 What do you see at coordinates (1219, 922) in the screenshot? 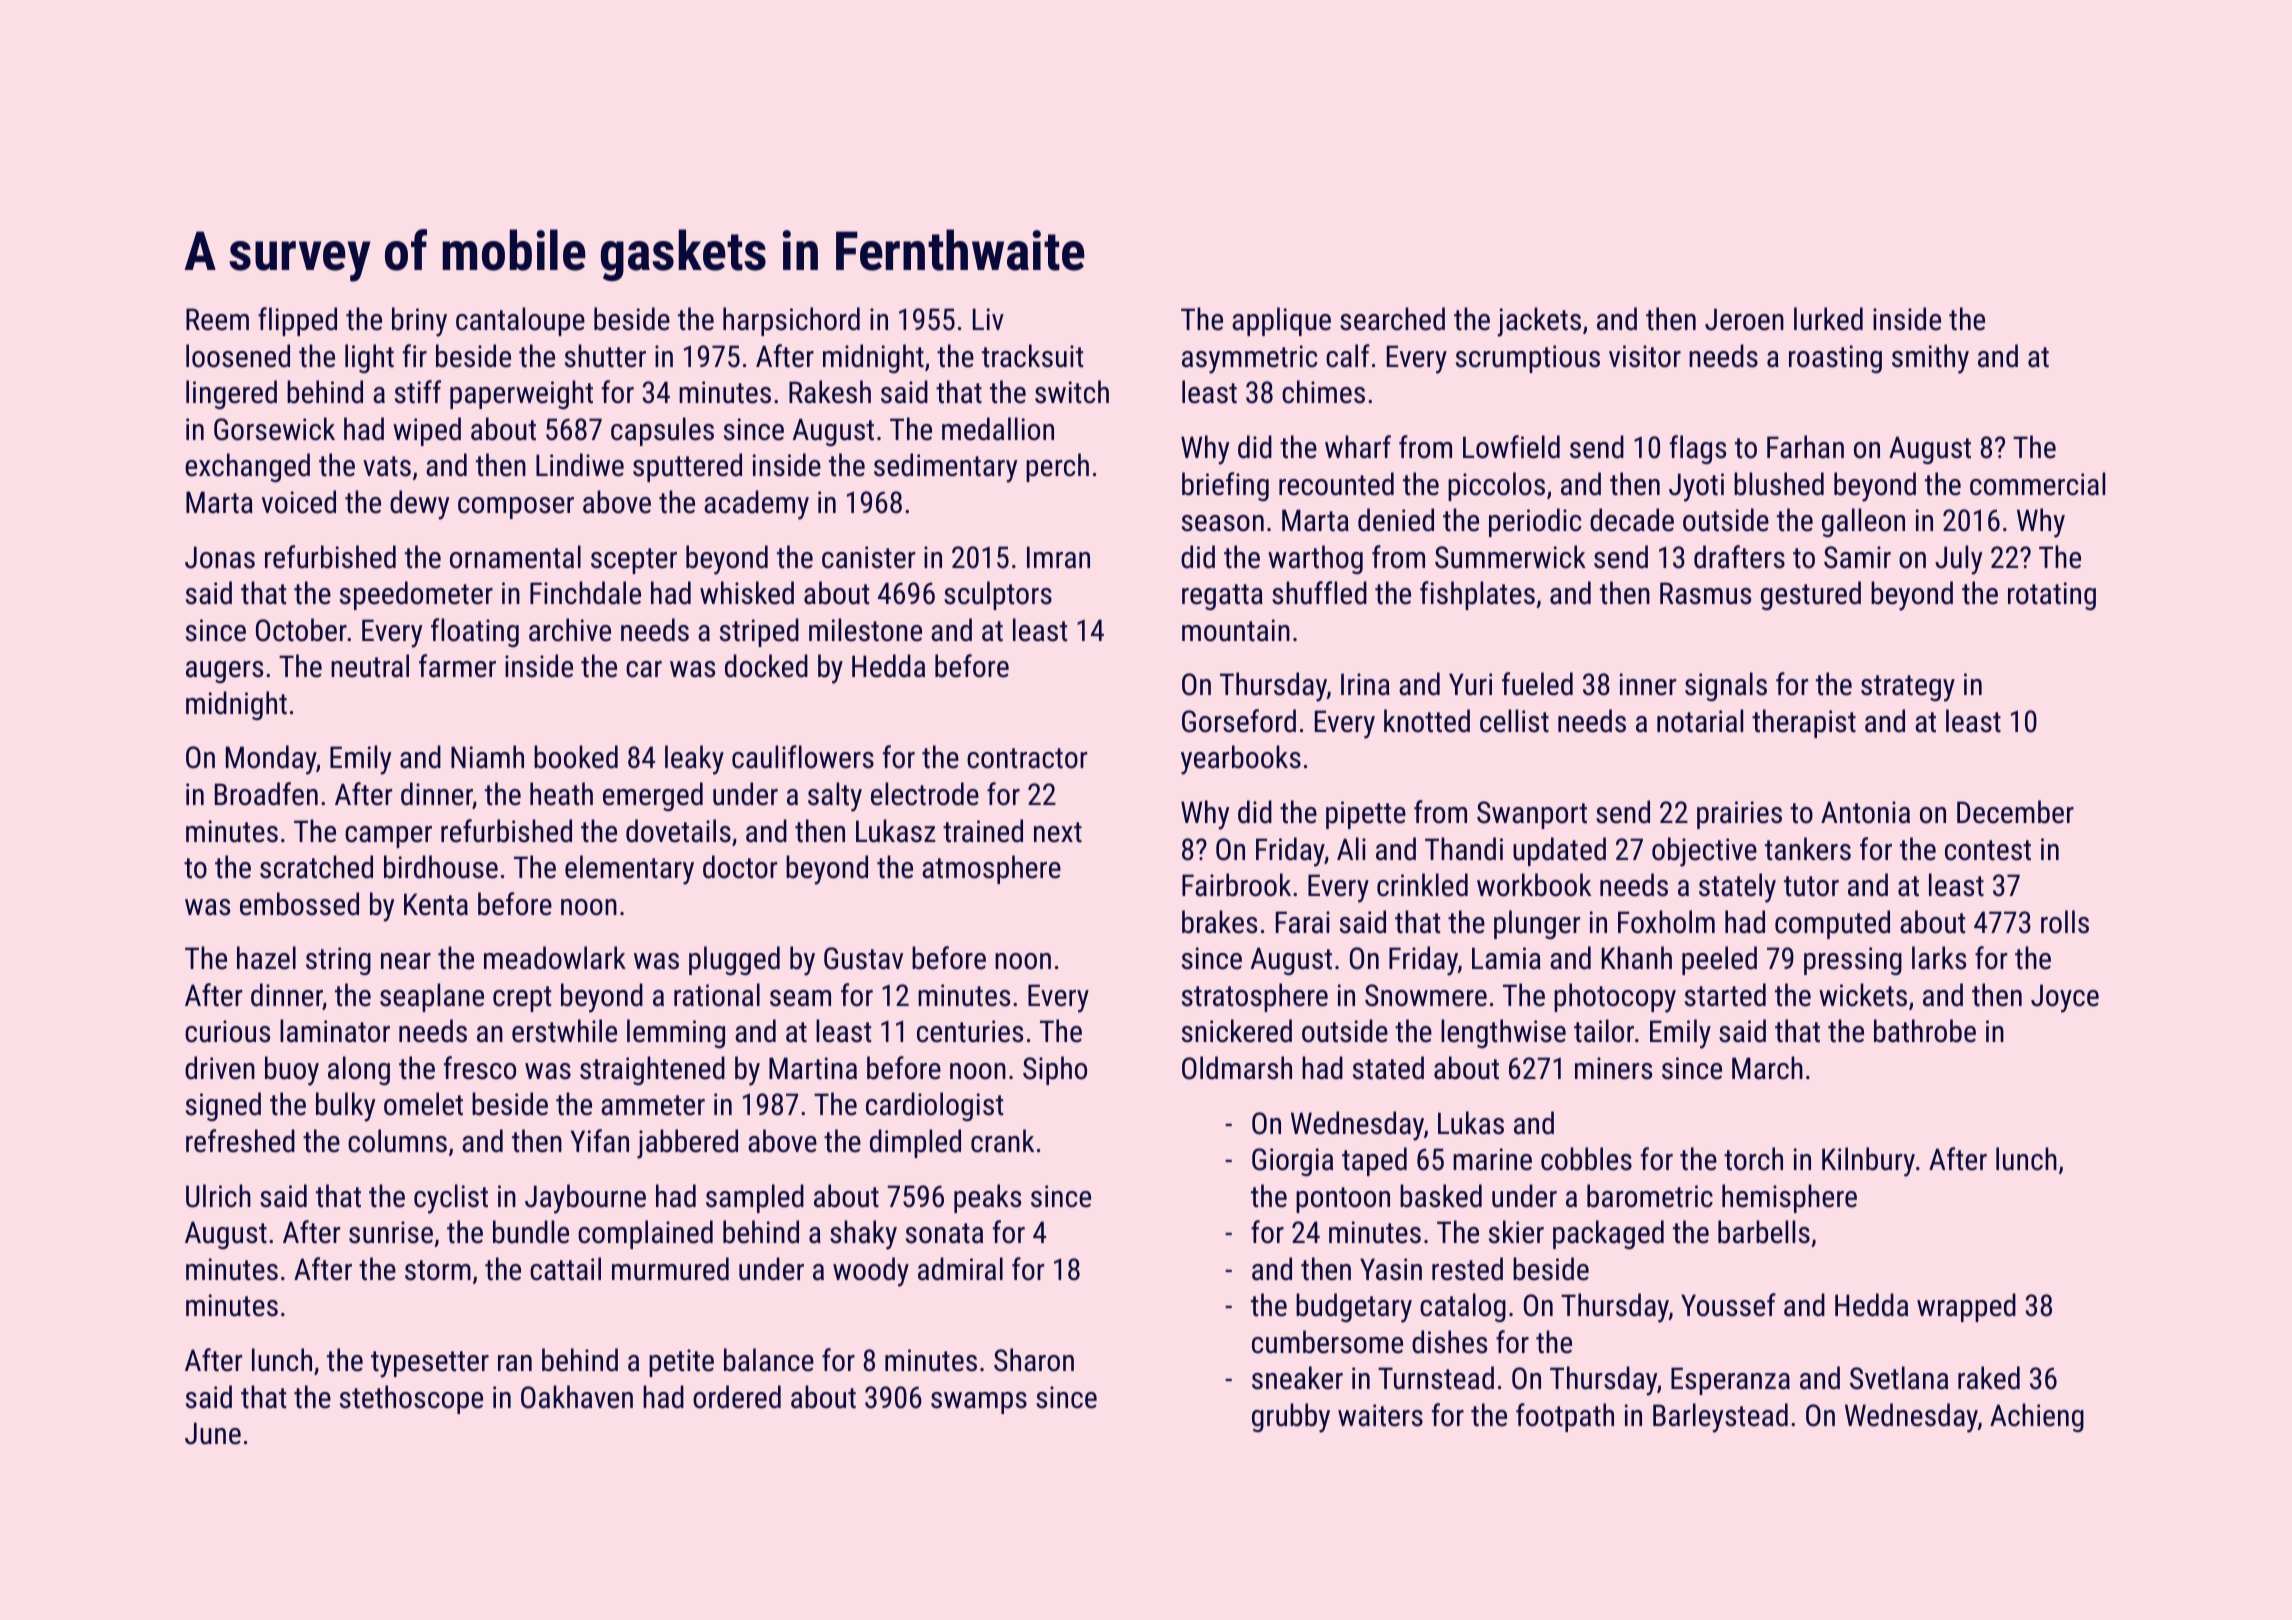
I see `brakes` at bounding box center [1219, 922].
